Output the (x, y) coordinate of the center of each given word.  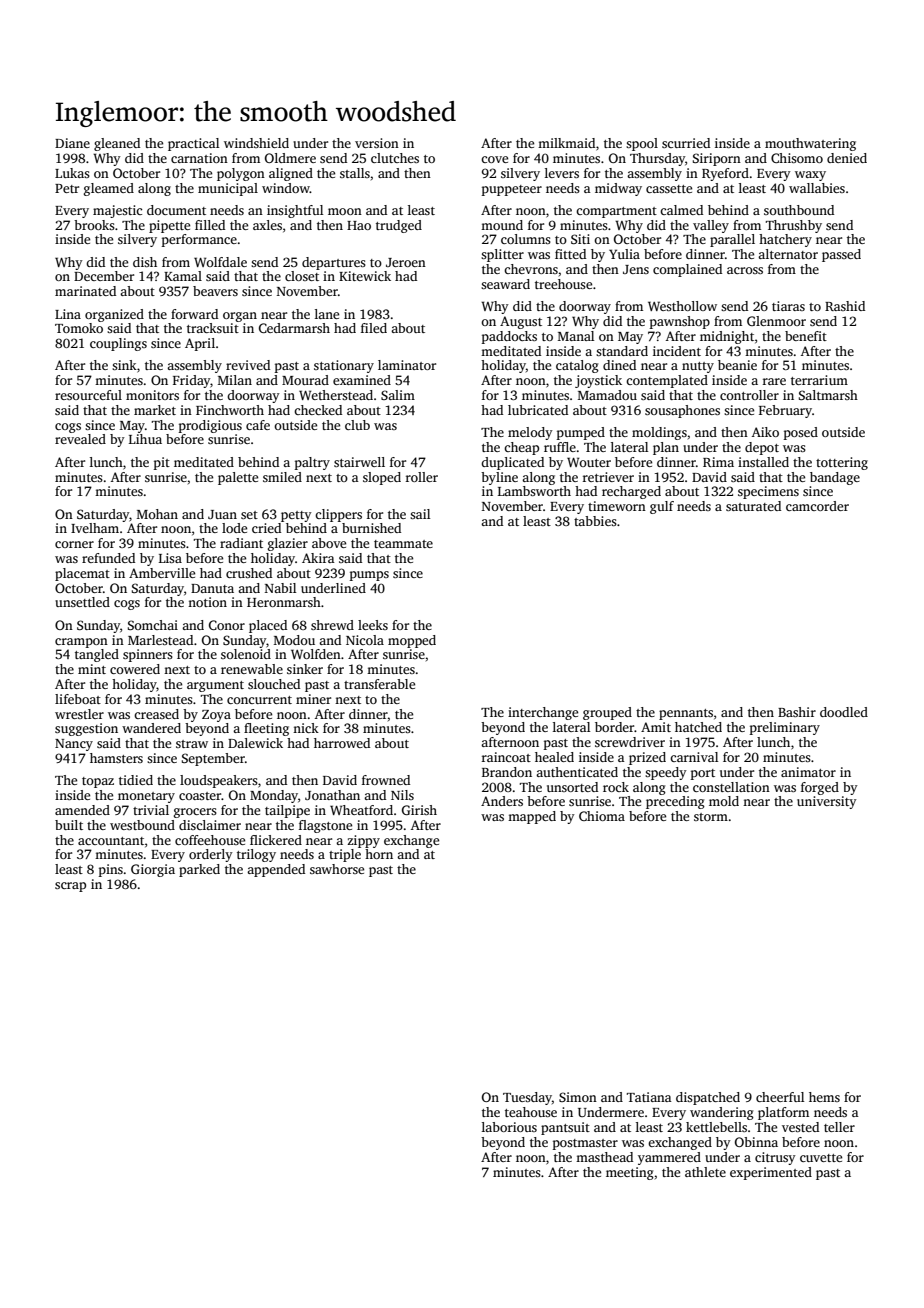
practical (193, 144)
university (827, 802)
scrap (70, 887)
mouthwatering (810, 144)
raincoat (506, 757)
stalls (355, 173)
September (213, 759)
